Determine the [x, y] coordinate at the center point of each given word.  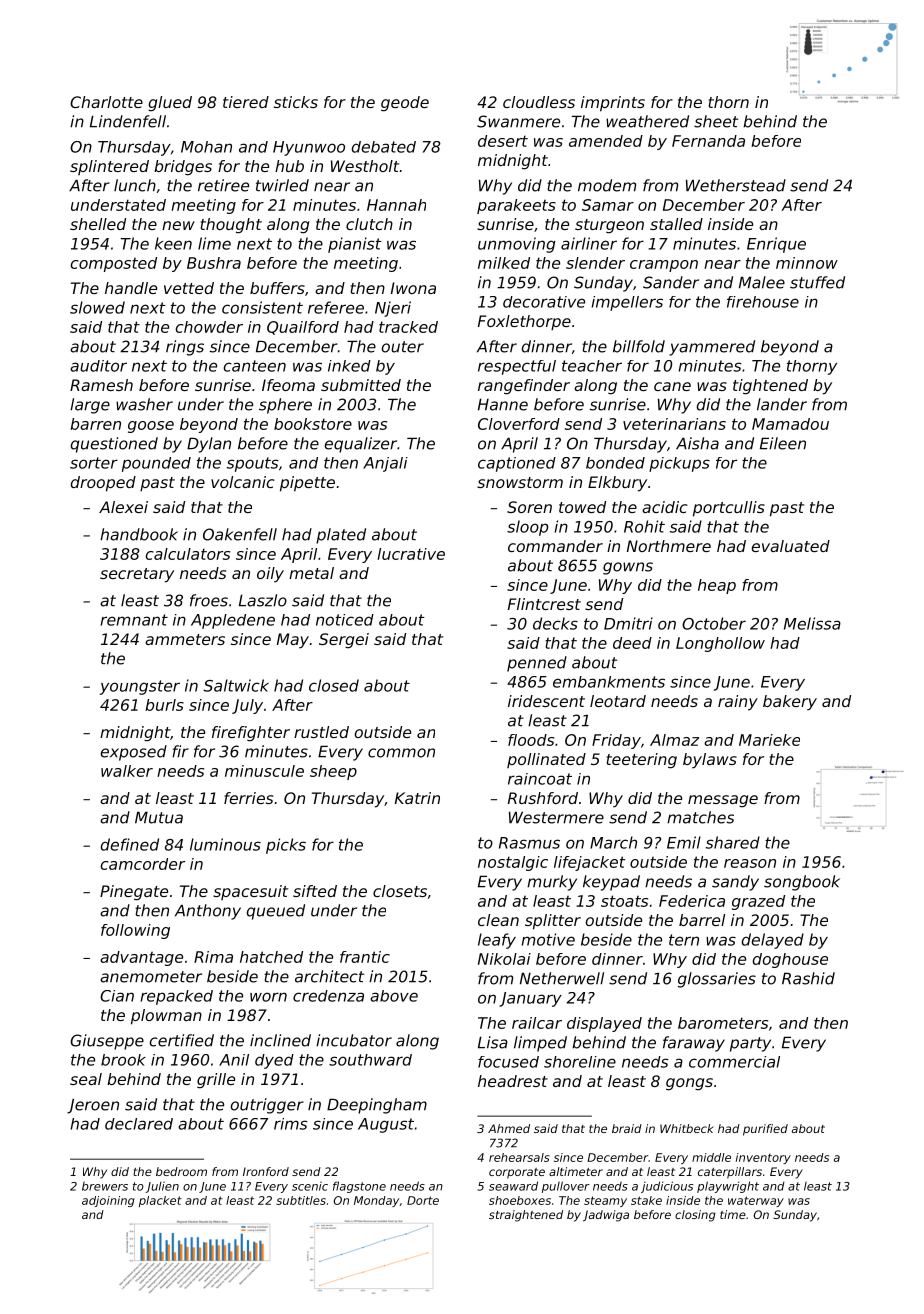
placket [160, 1201]
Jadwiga [606, 1216]
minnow [807, 263]
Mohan [206, 147]
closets [400, 891]
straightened [526, 1216]
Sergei [344, 641]
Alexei [123, 507]
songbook [802, 883]
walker [127, 771]
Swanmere [518, 121]
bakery [790, 702]
